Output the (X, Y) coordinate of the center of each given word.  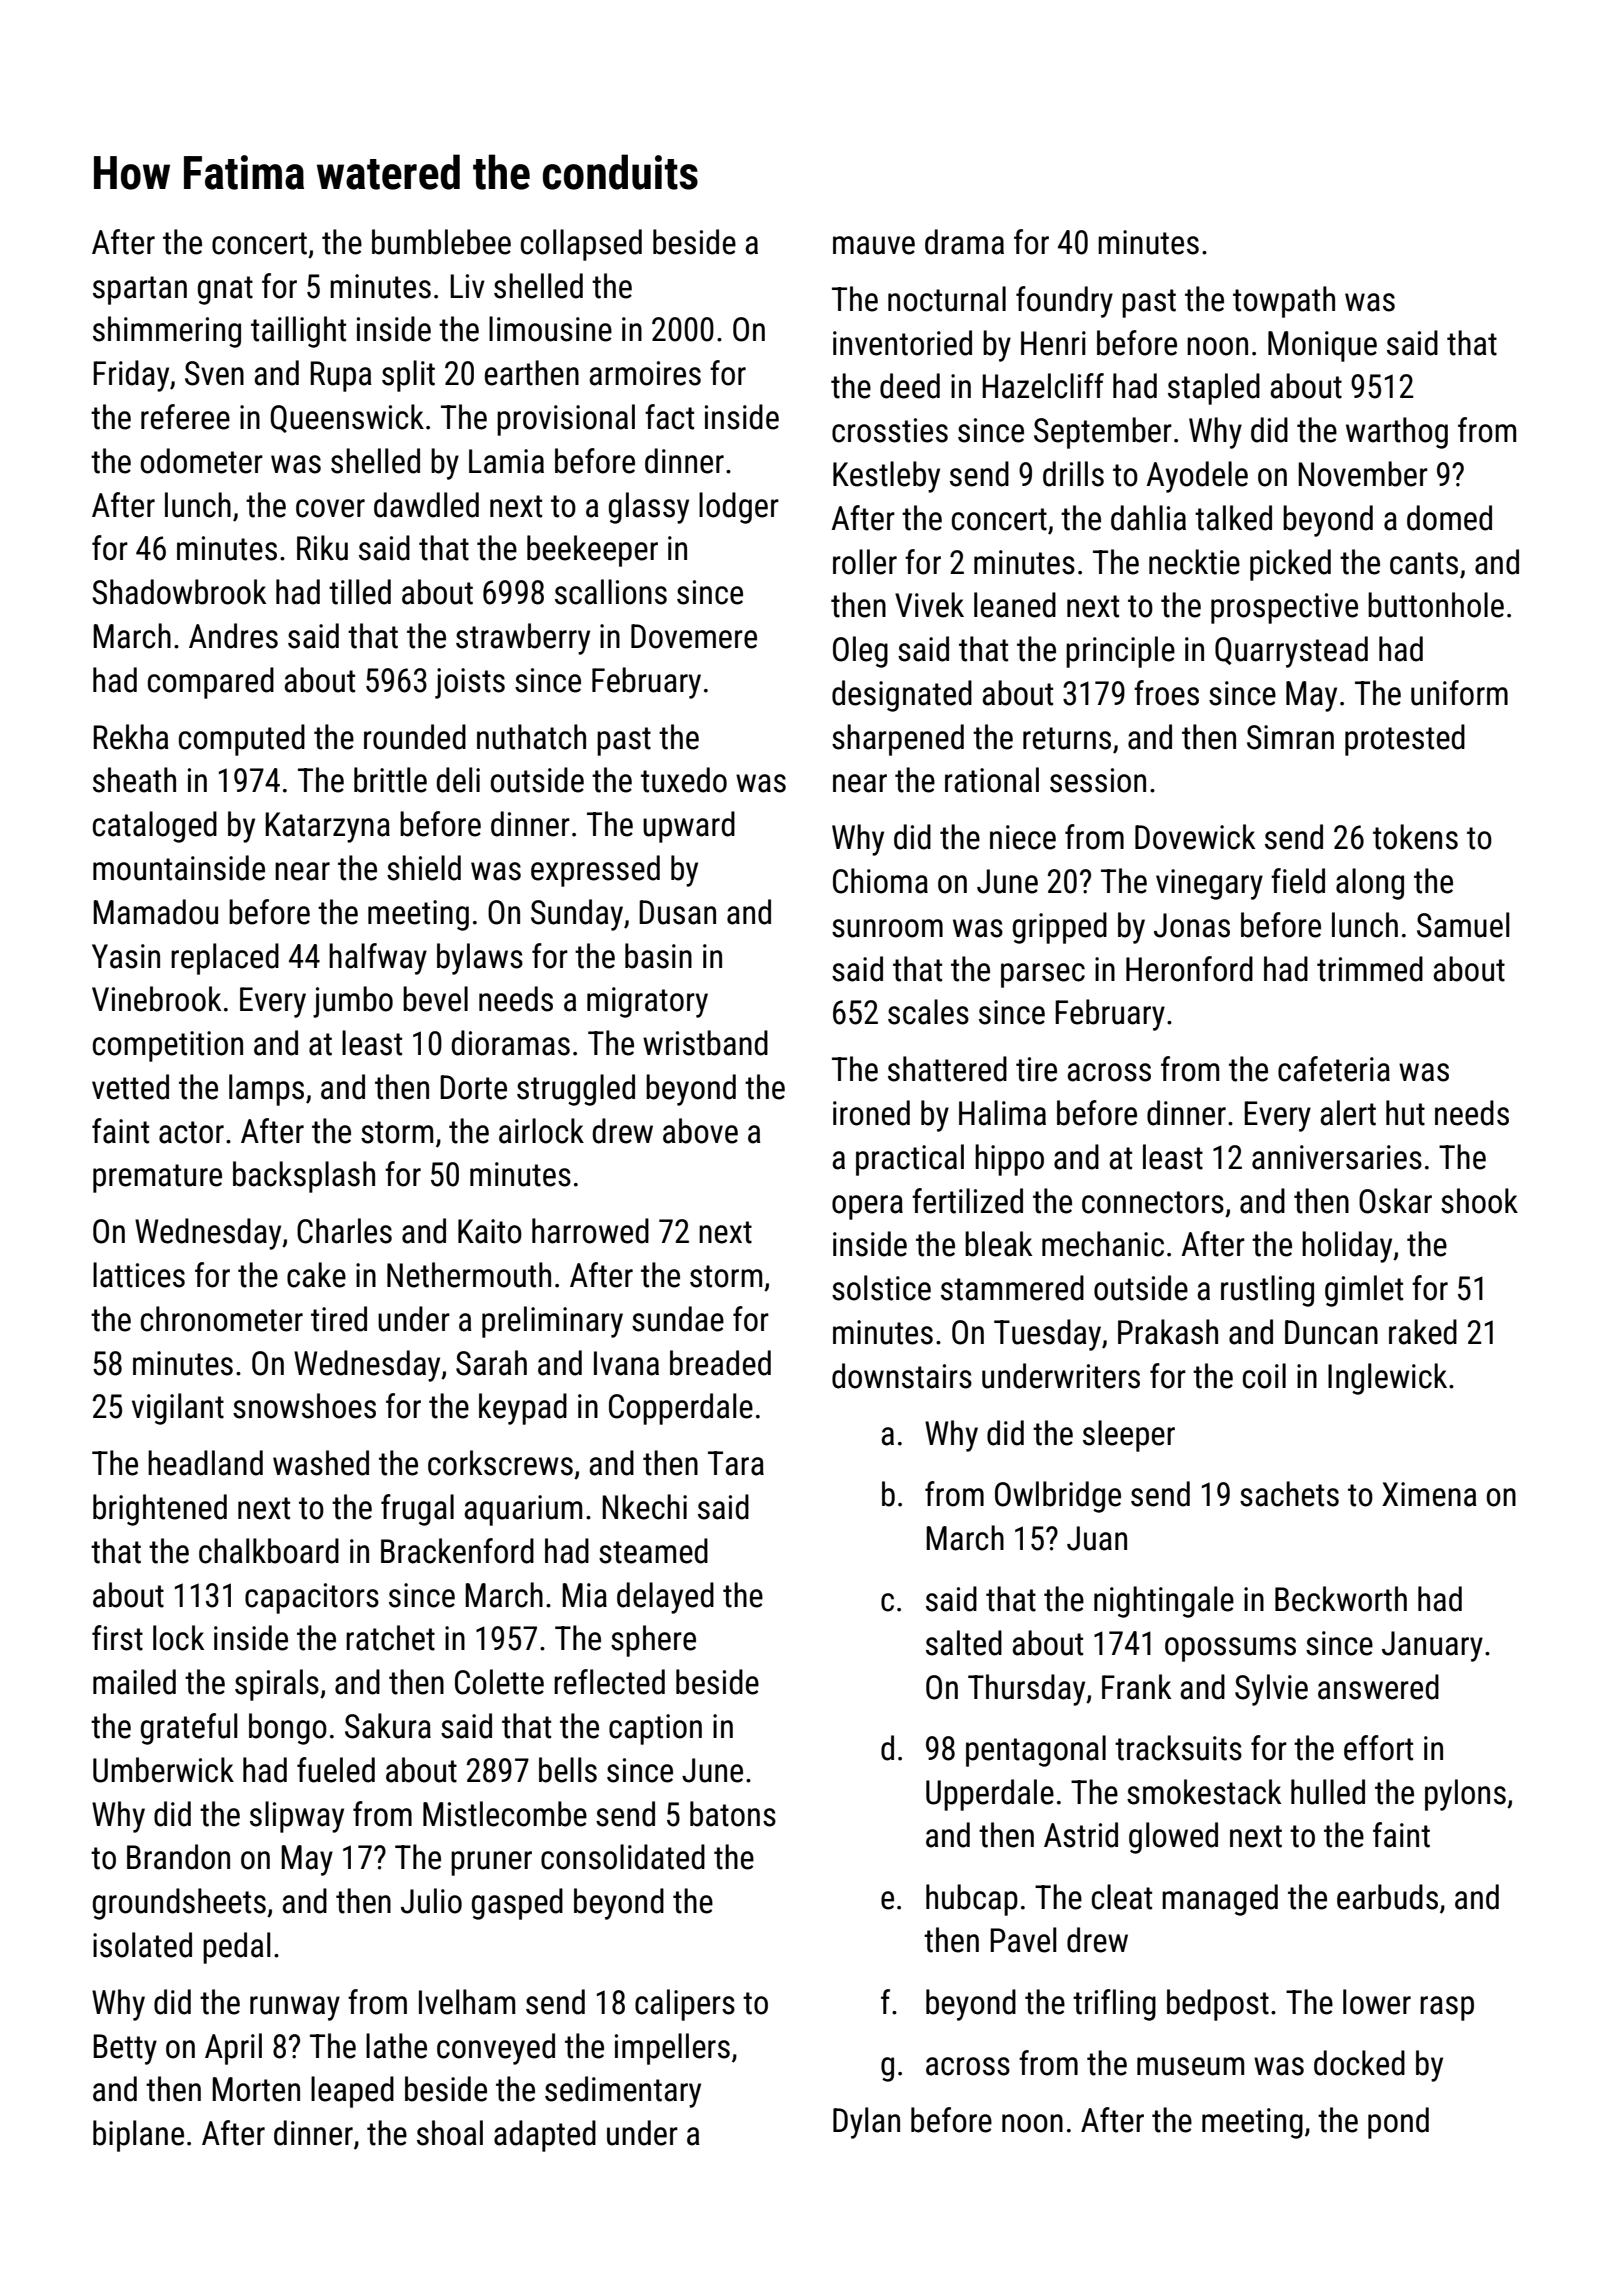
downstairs (902, 1376)
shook (1479, 1201)
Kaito (490, 1231)
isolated (142, 1945)
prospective (1284, 608)
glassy (649, 508)
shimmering (167, 332)
